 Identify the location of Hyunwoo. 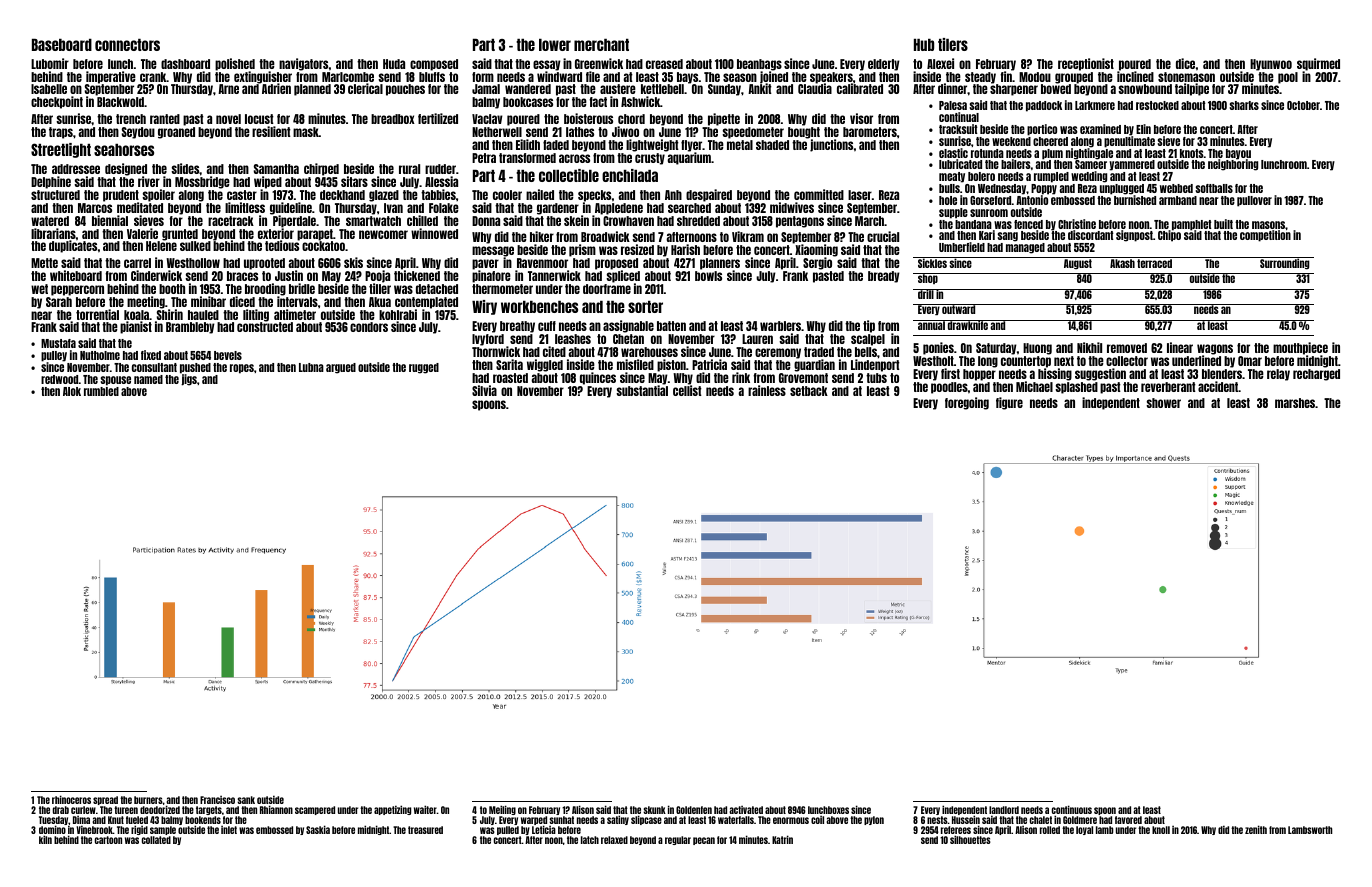
(1271, 65).
